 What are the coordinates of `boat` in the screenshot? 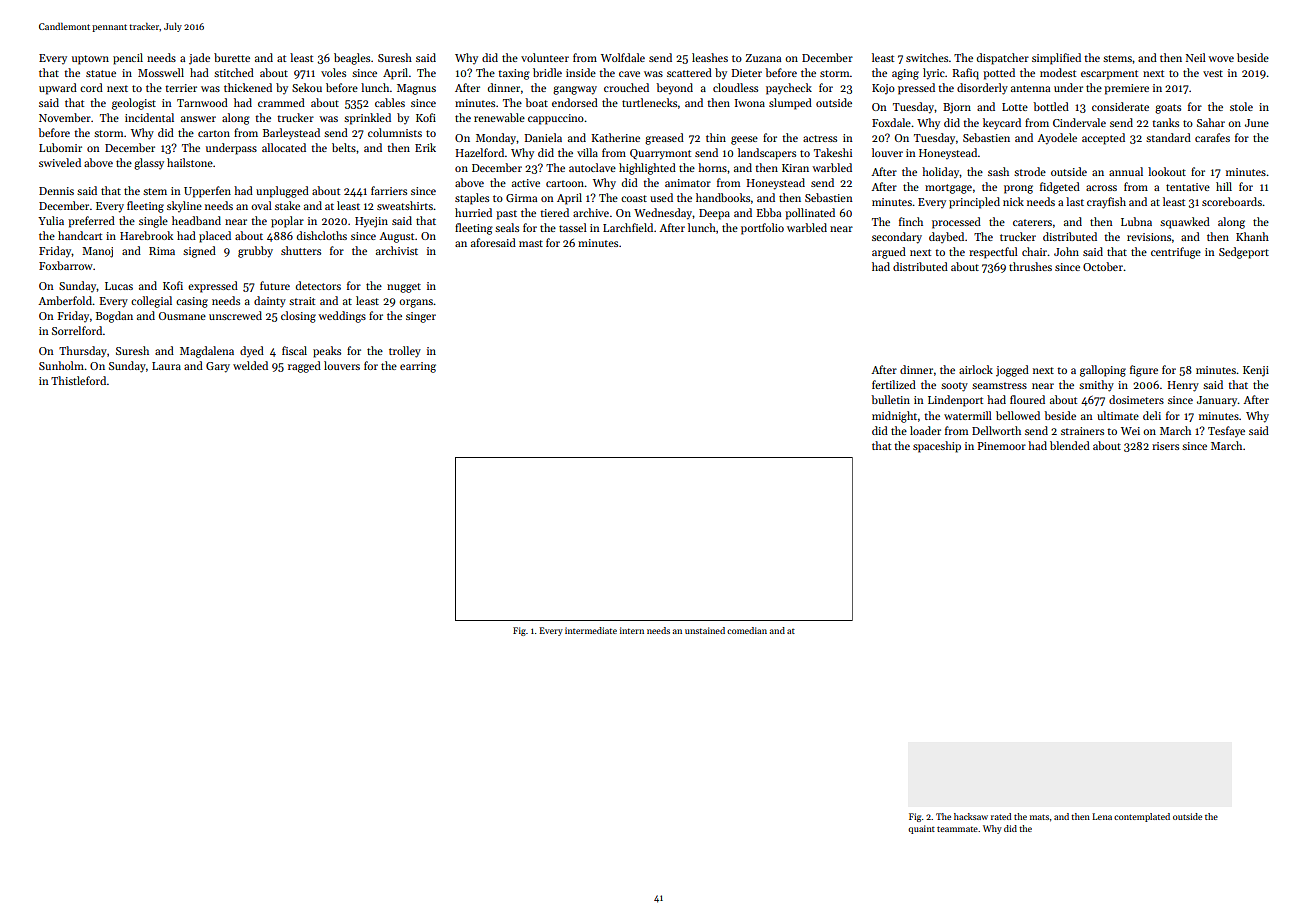 It's located at (536, 102).
